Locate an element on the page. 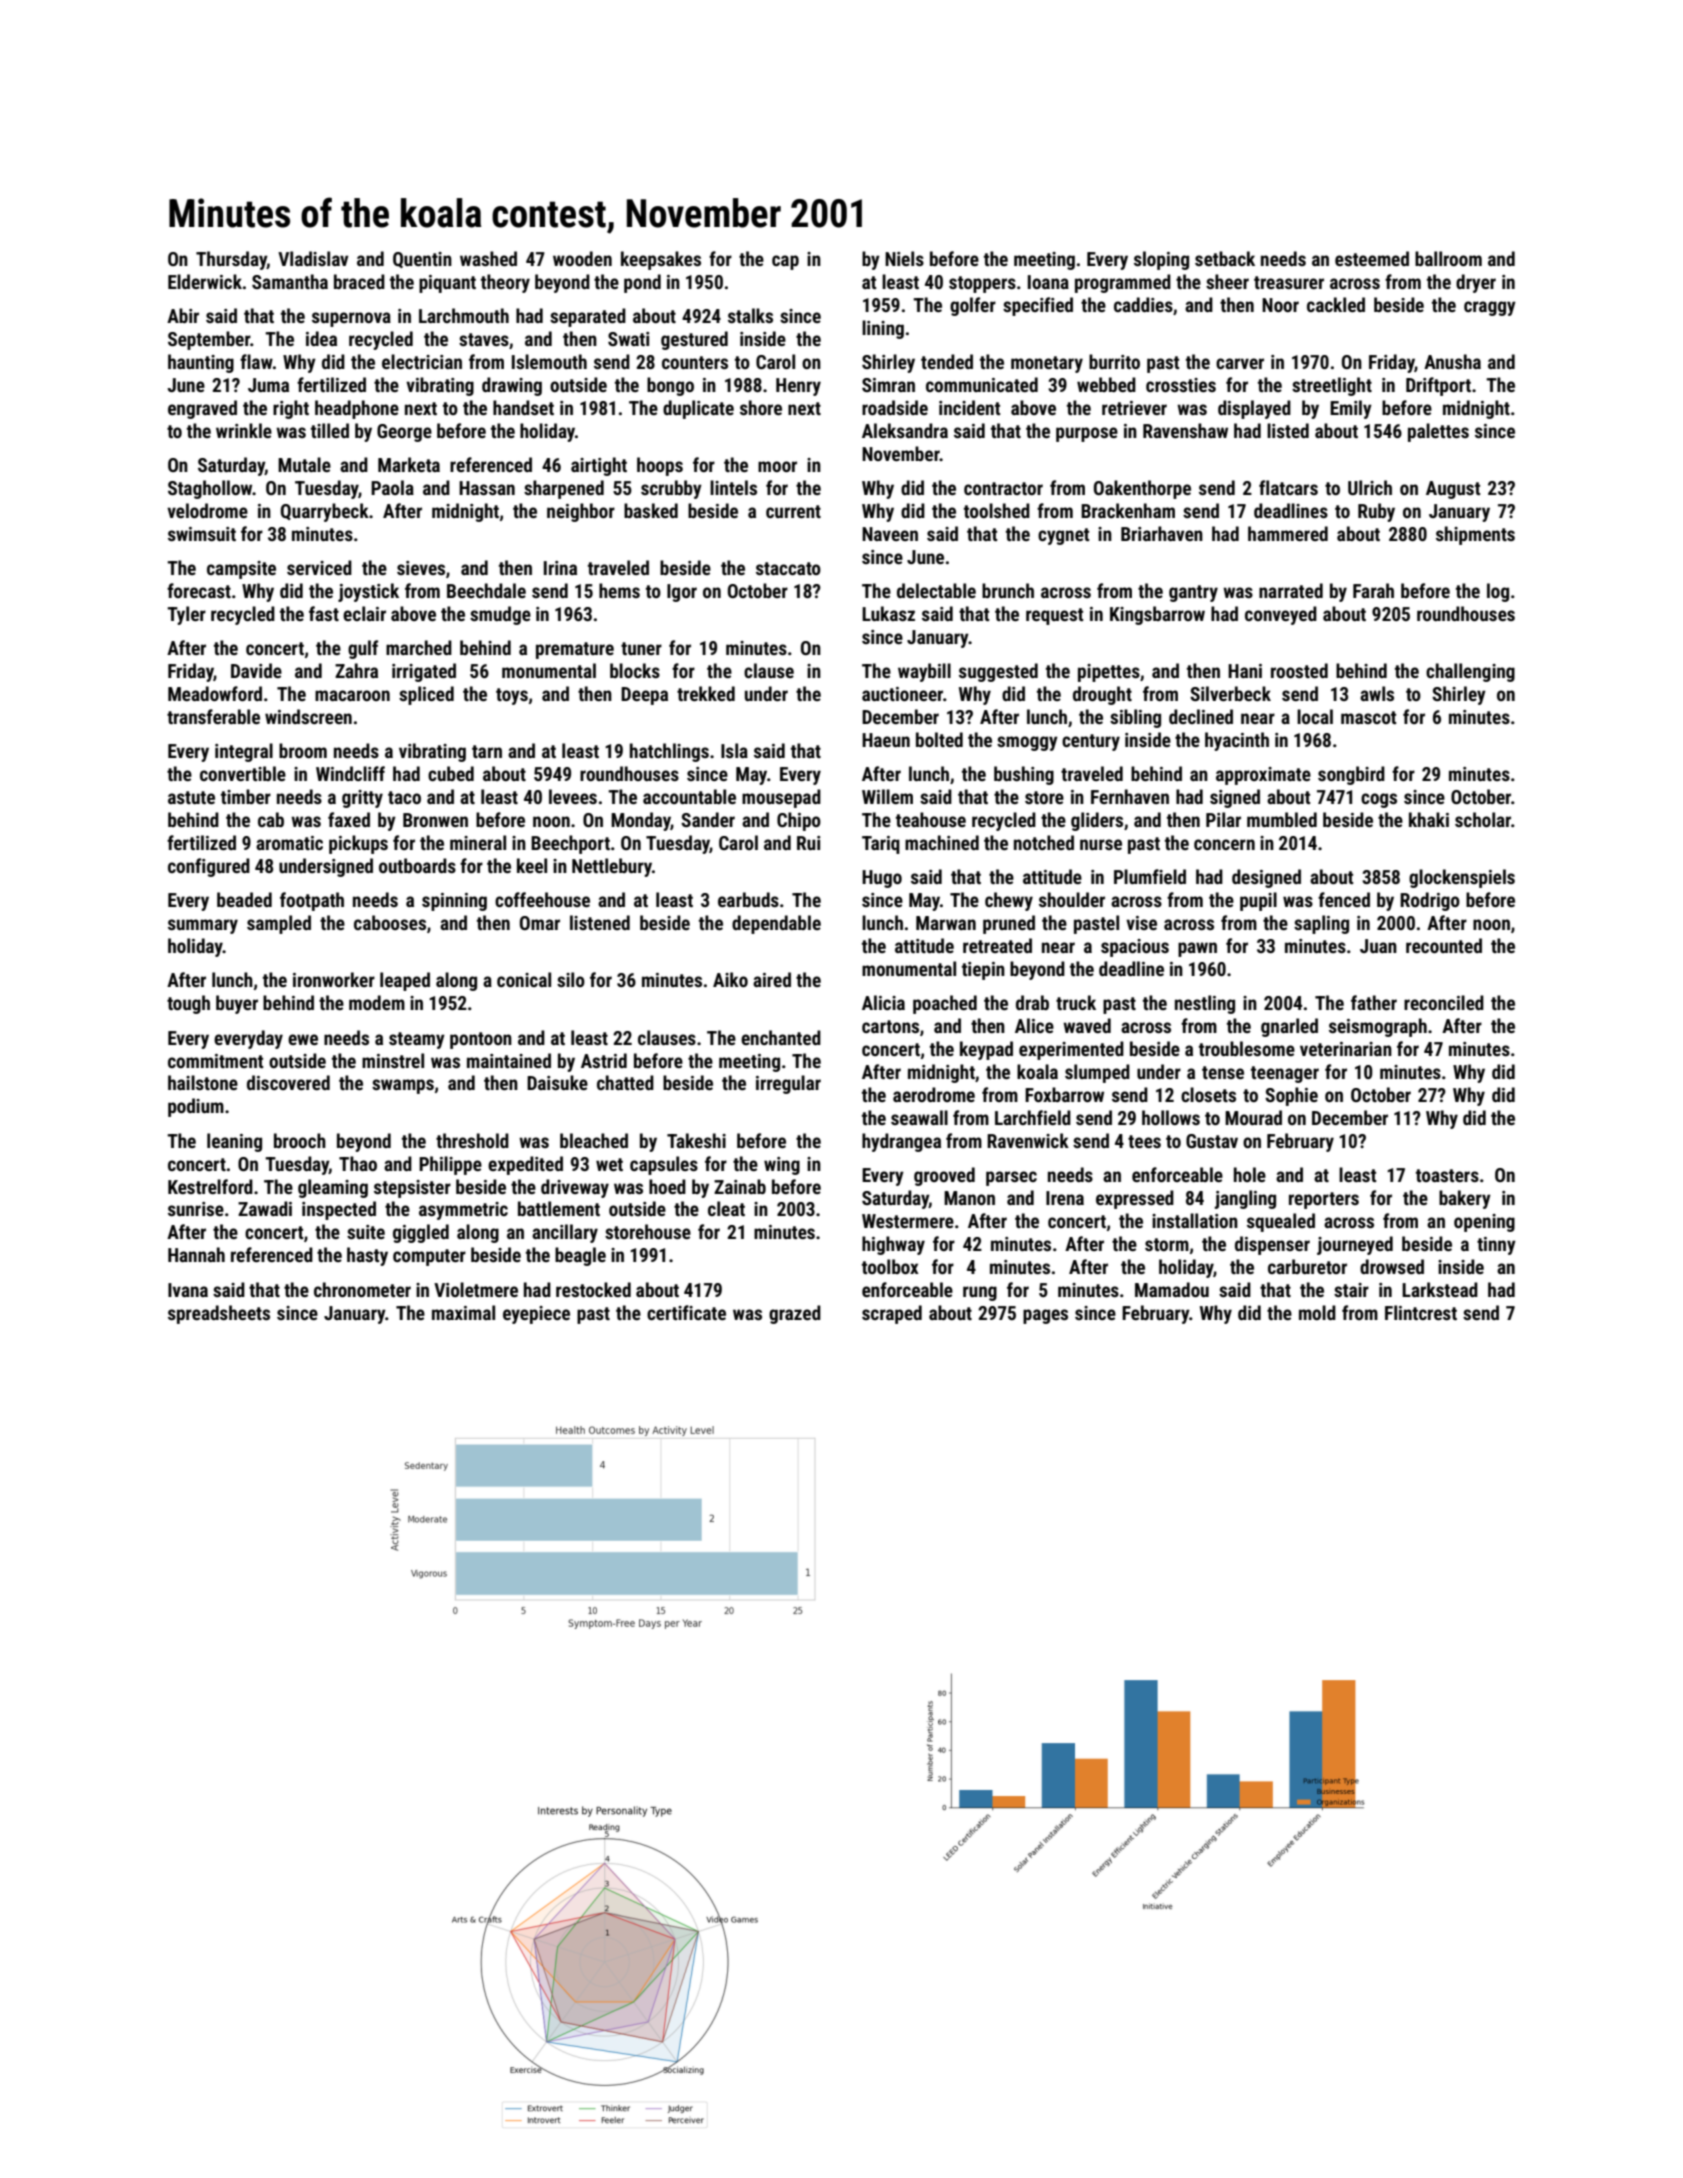 The height and width of the page is (2178, 1683). mousepad is located at coordinates (781, 798).
